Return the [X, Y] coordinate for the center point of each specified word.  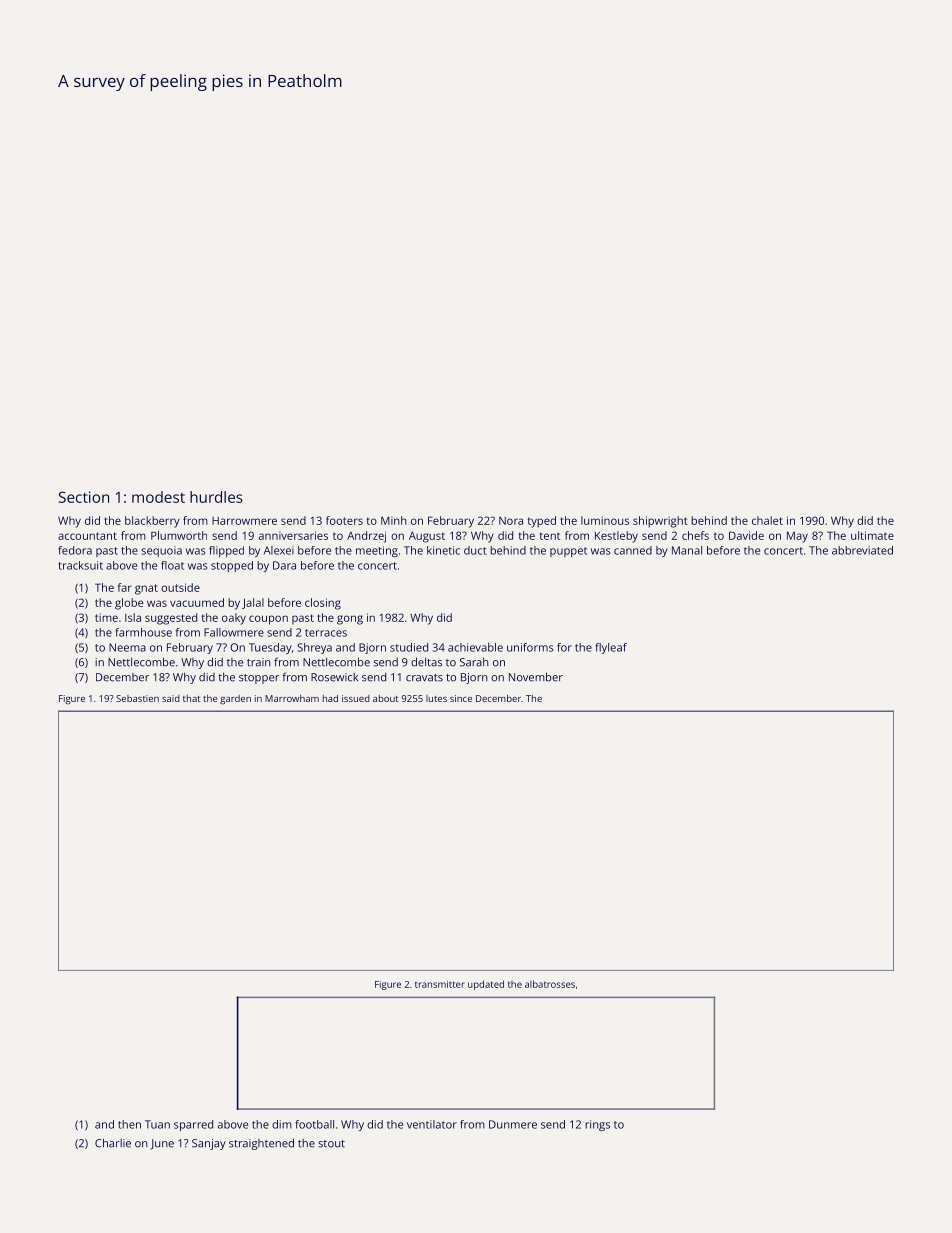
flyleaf [611, 648]
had [330, 698]
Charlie [113, 1143]
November [536, 677]
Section [84, 497]
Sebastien [137, 698]
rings [597, 1125]
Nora [511, 521]
